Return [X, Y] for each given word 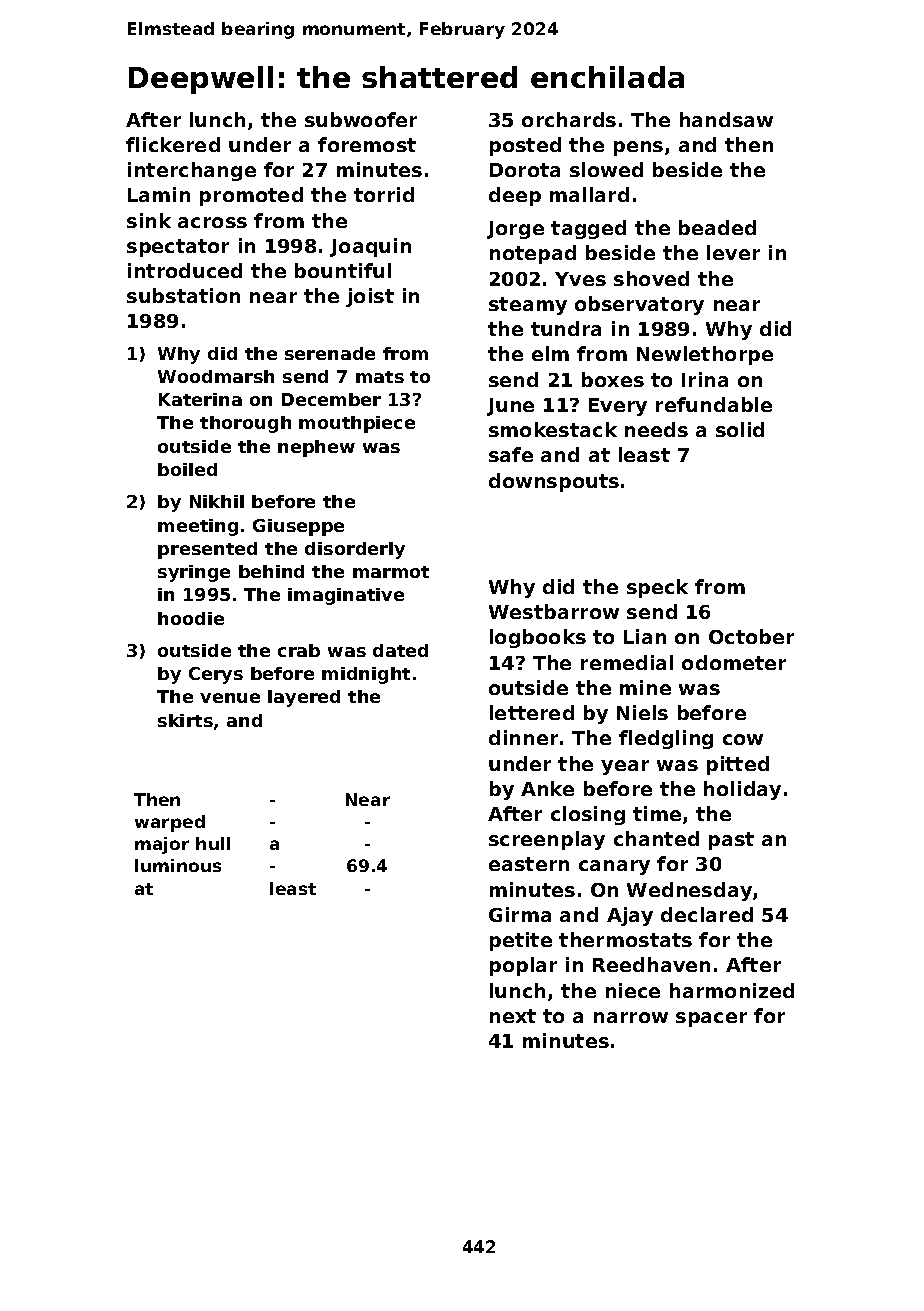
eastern [529, 864]
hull [213, 843]
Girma [520, 914]
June [510, 407]
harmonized [732, 990]
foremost [367, 144]
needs [656, 429]
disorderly [355, 550]
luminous [178, 865]
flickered [173, 144]
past [731, 841]
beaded [717, 227]
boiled [187, 469]
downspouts [554, 482]
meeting [198, 527]
